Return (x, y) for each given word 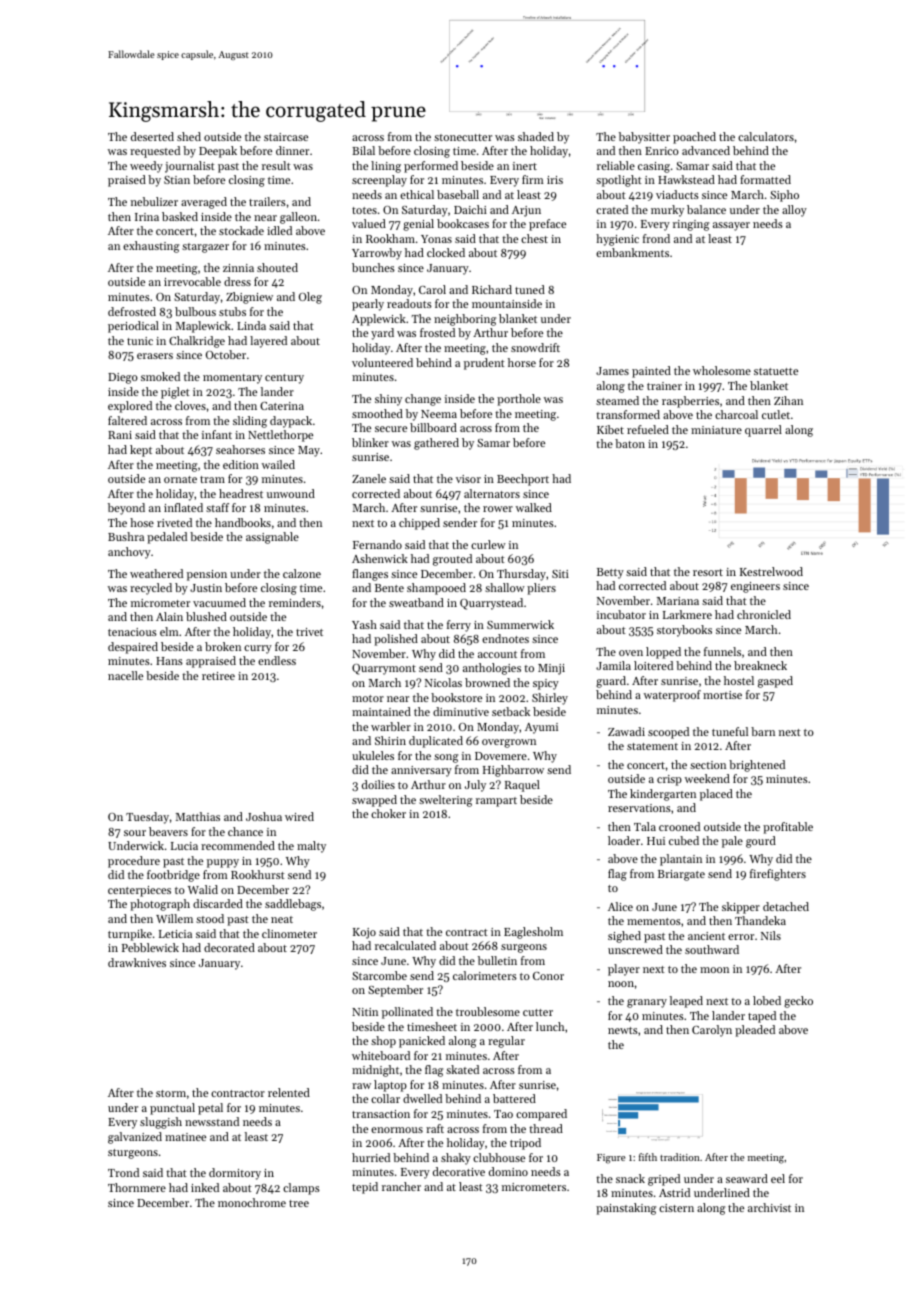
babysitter (644, 138)
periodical (133, 327)
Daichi (470, 209)
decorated (229, 947)
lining (386, 167)
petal (210, 1109)
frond (656, 238)
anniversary (421, 771)
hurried (371, 1157)
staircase (286, 137)
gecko (798, 1002)
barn (763, 731)
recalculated (405, 945)
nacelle (125, 675)
